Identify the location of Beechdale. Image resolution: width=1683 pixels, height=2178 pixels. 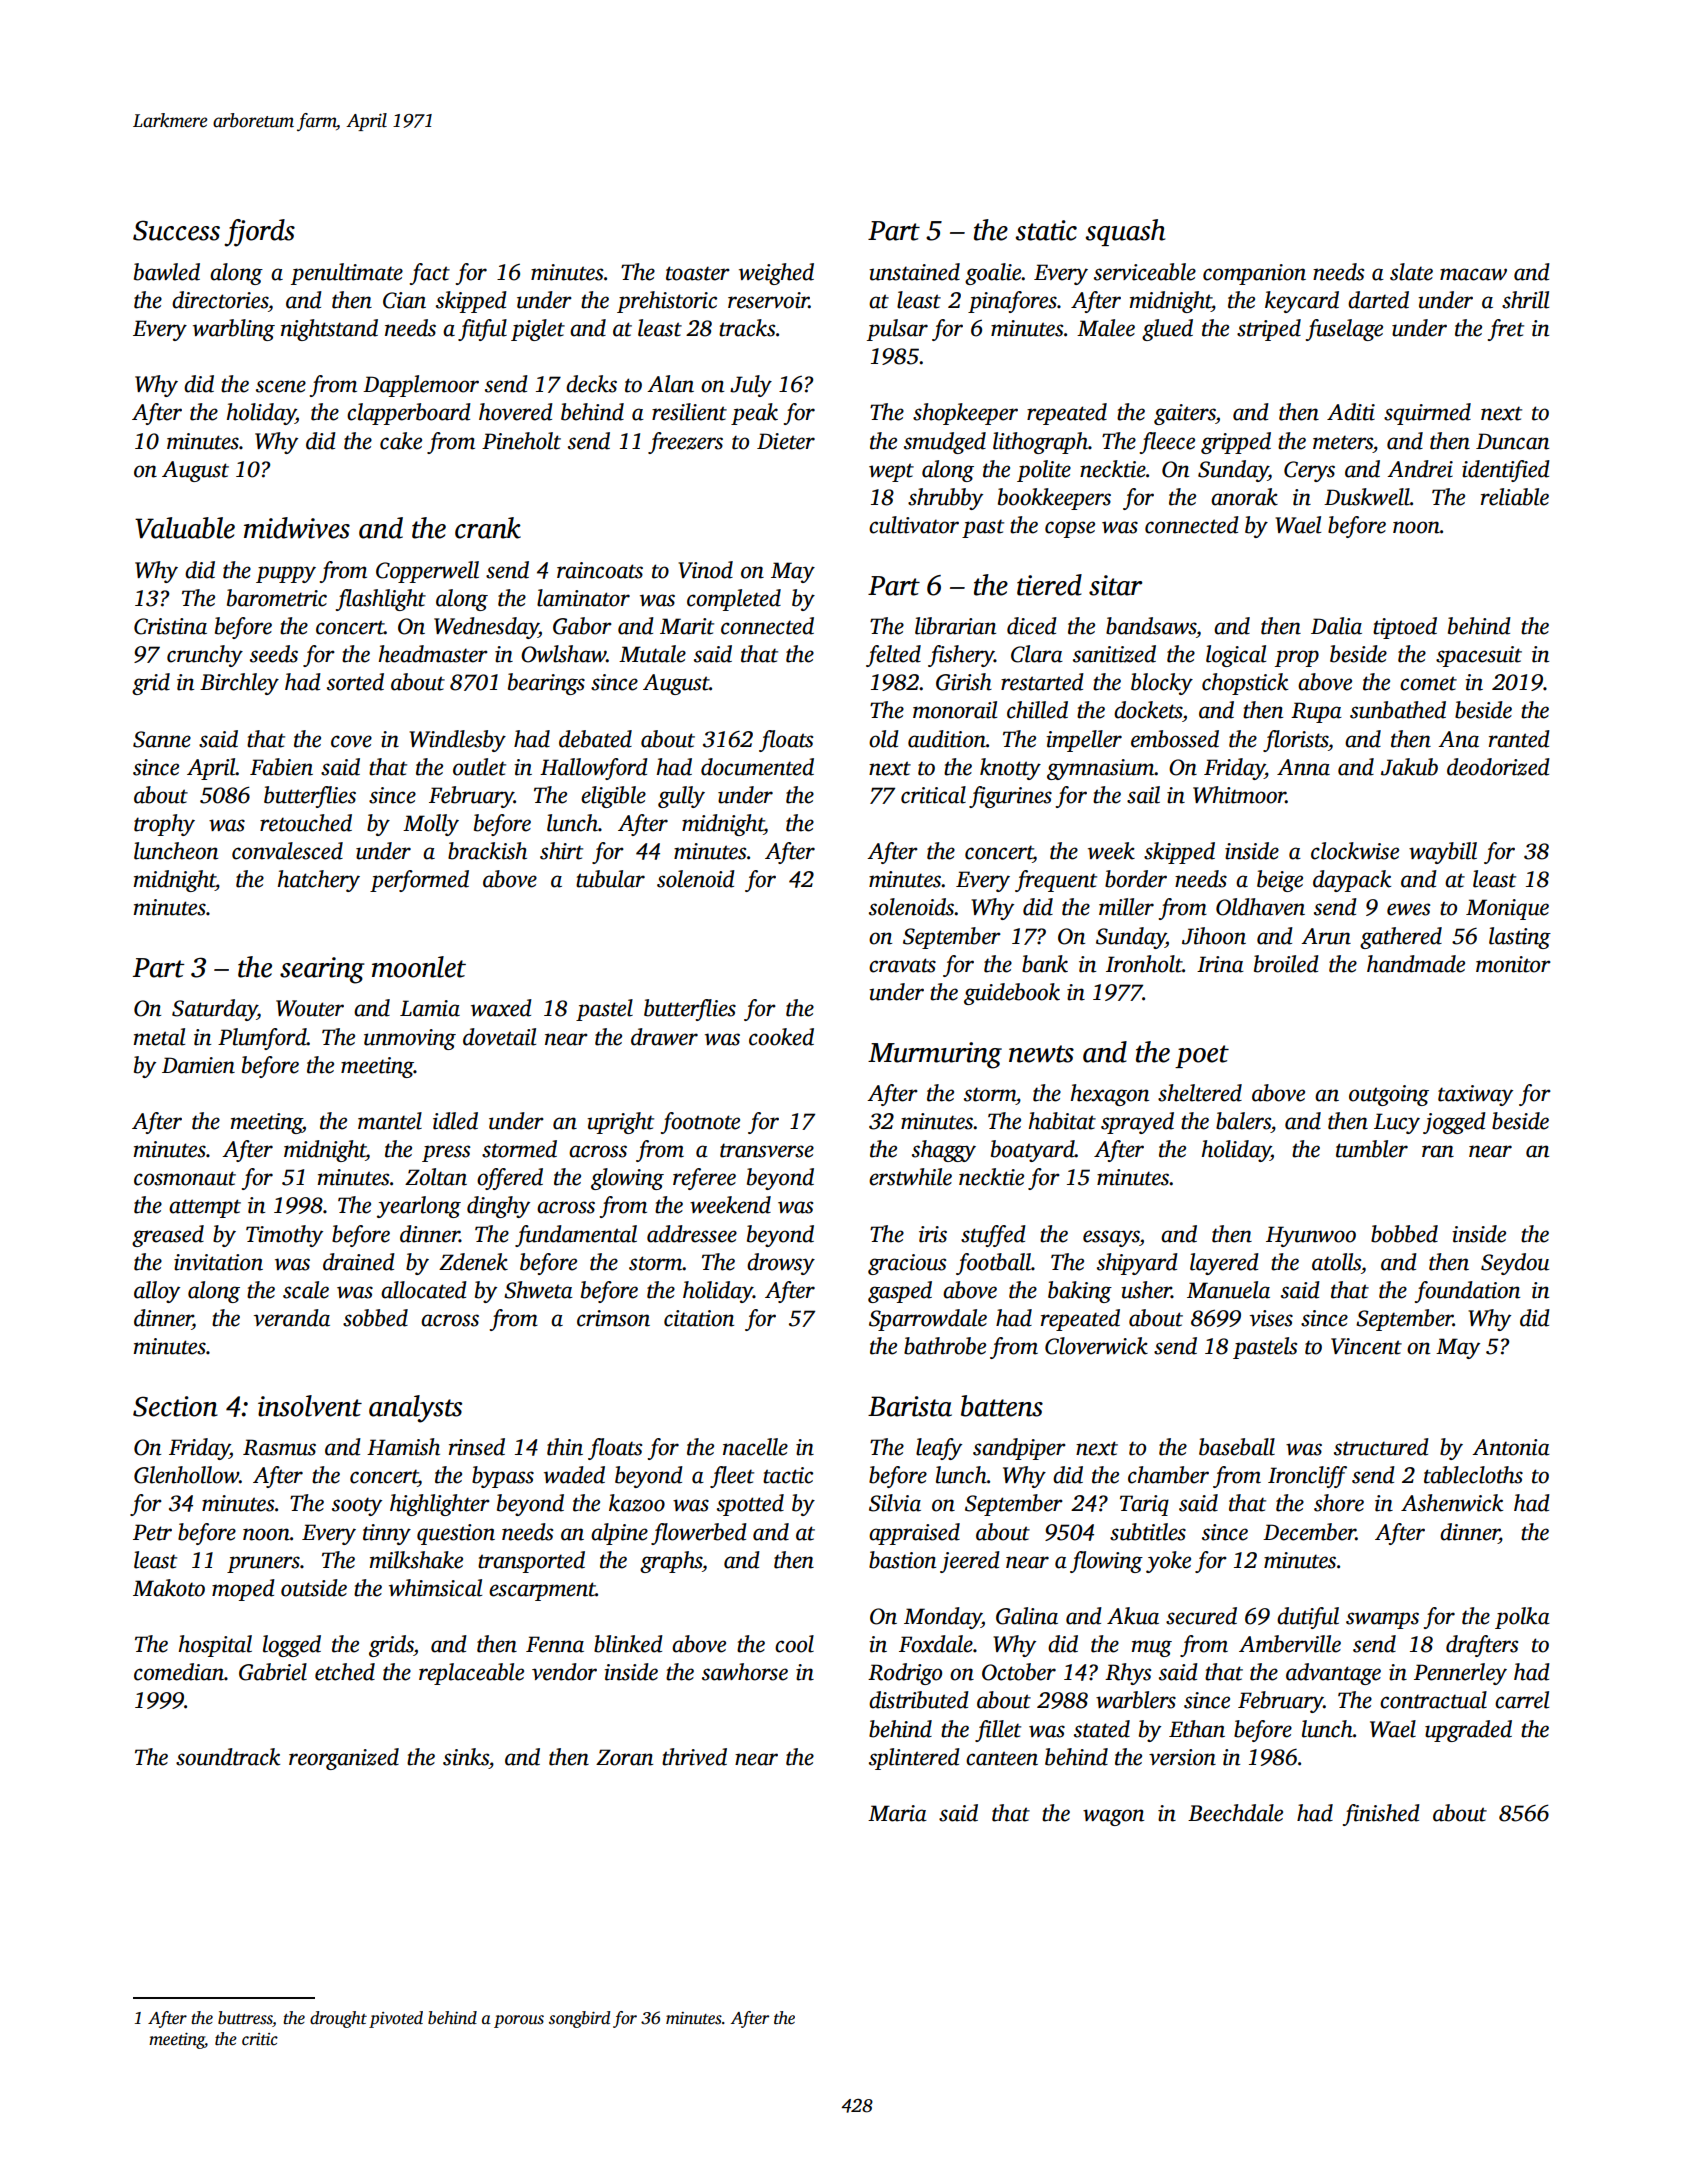
(1235, 1813).
